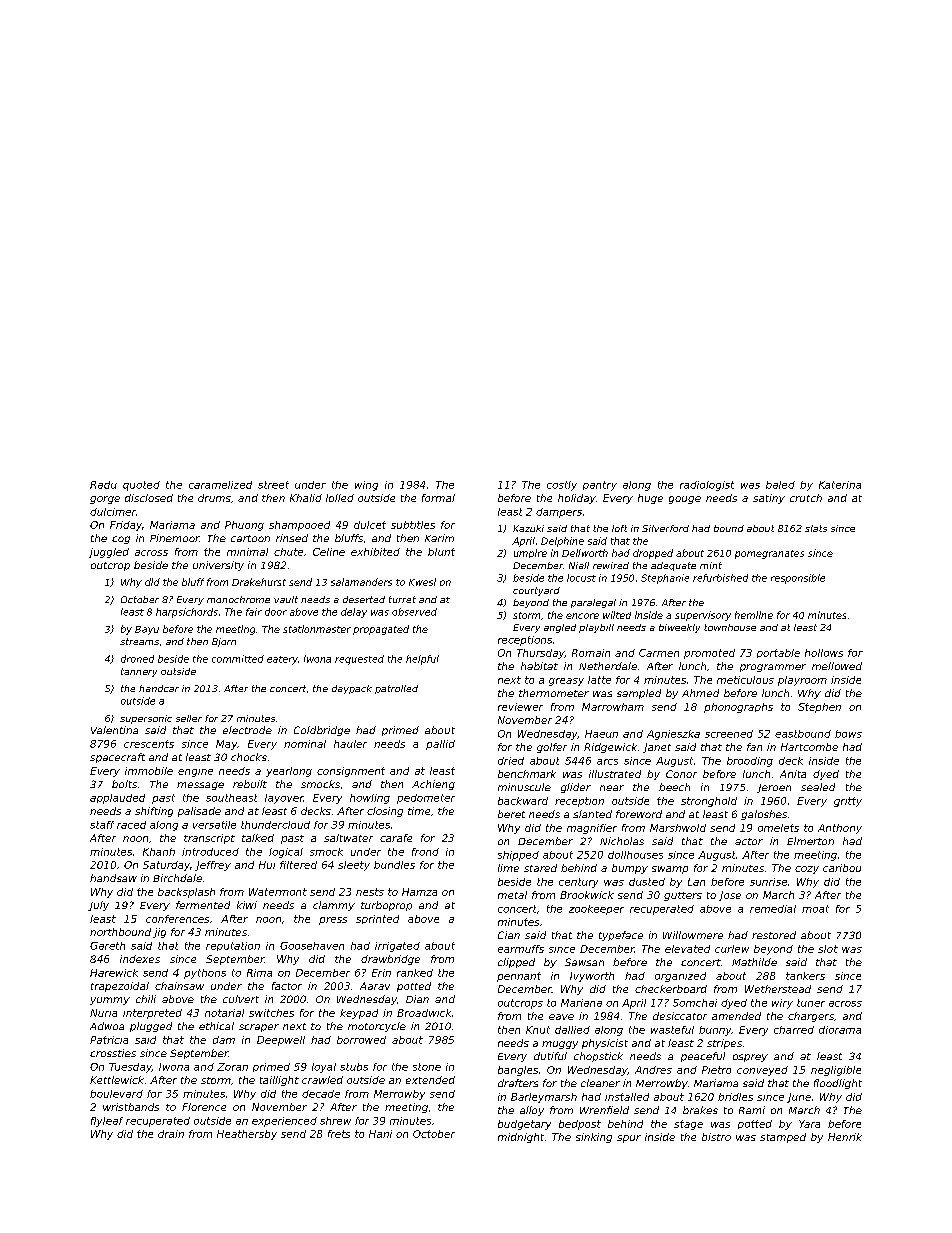 Image resolution: width=952 pixels, height=1233 pixels. Describe the element at coordinates (818, 787) in the image. I see `sealed` at that location.
